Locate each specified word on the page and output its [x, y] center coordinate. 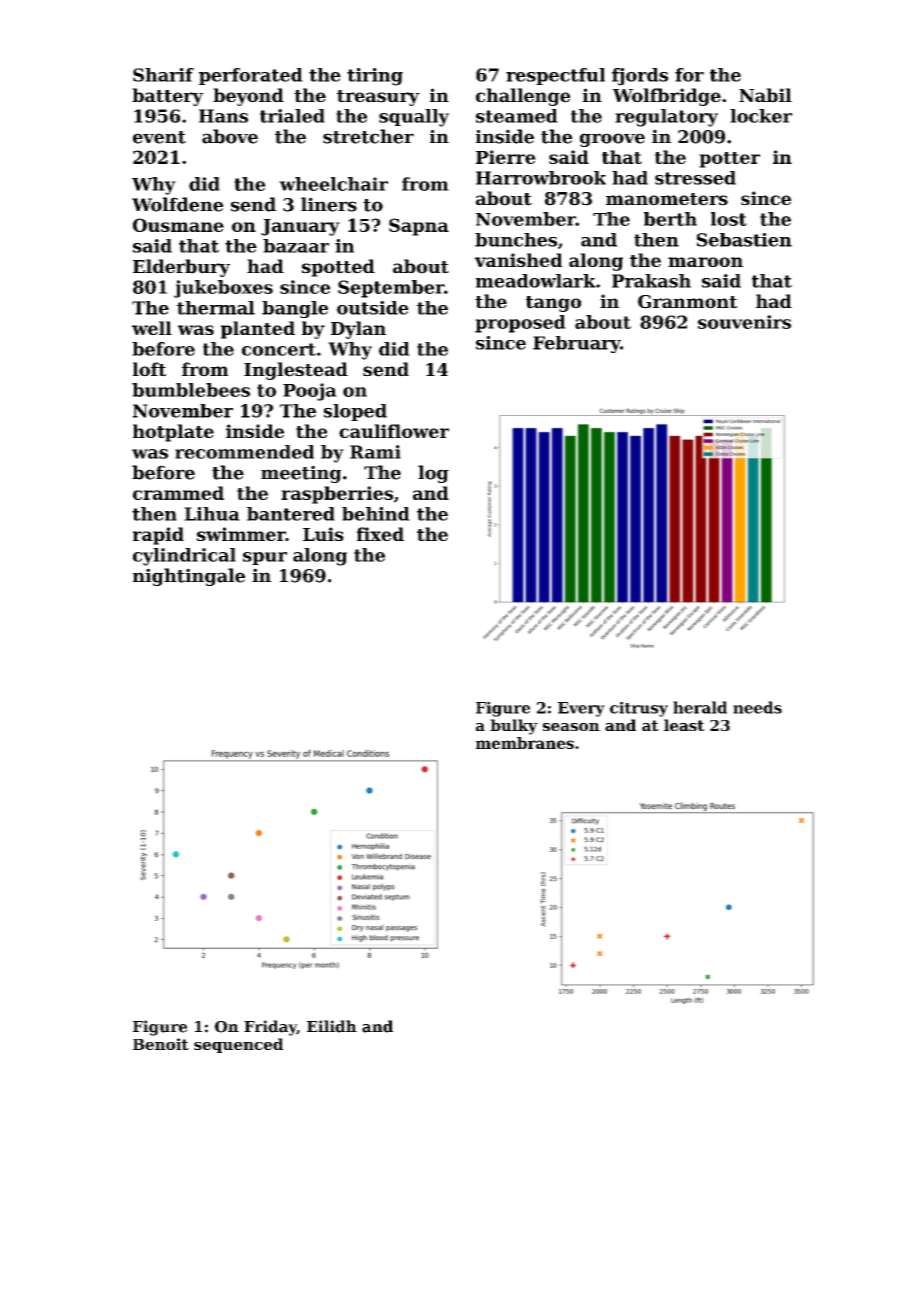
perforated [251, 76]
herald [700, 707]
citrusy [639, 709]
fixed [380, 534]
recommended [244, 452]
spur [265, 558]
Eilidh [332, 1026]
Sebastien [744, 240]
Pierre [506, 157]
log [433, 474]
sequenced [238, 1045]
